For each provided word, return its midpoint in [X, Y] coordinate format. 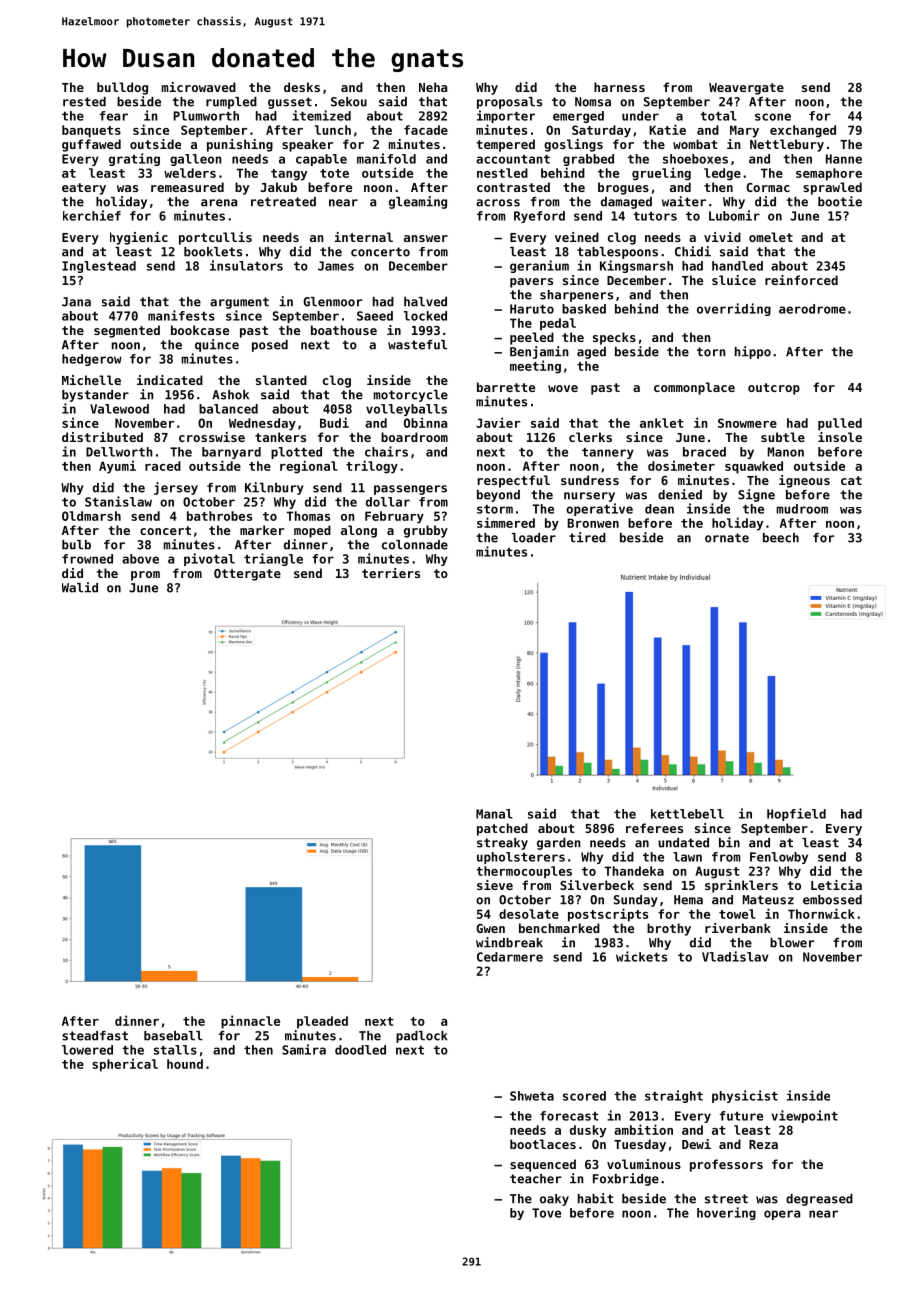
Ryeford [539, 217]
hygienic [139, 238]
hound [185, 1064]
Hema [688, 900]
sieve [495, 885]
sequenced [543, 1165]
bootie [840, 201]
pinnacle [250, 1022]
